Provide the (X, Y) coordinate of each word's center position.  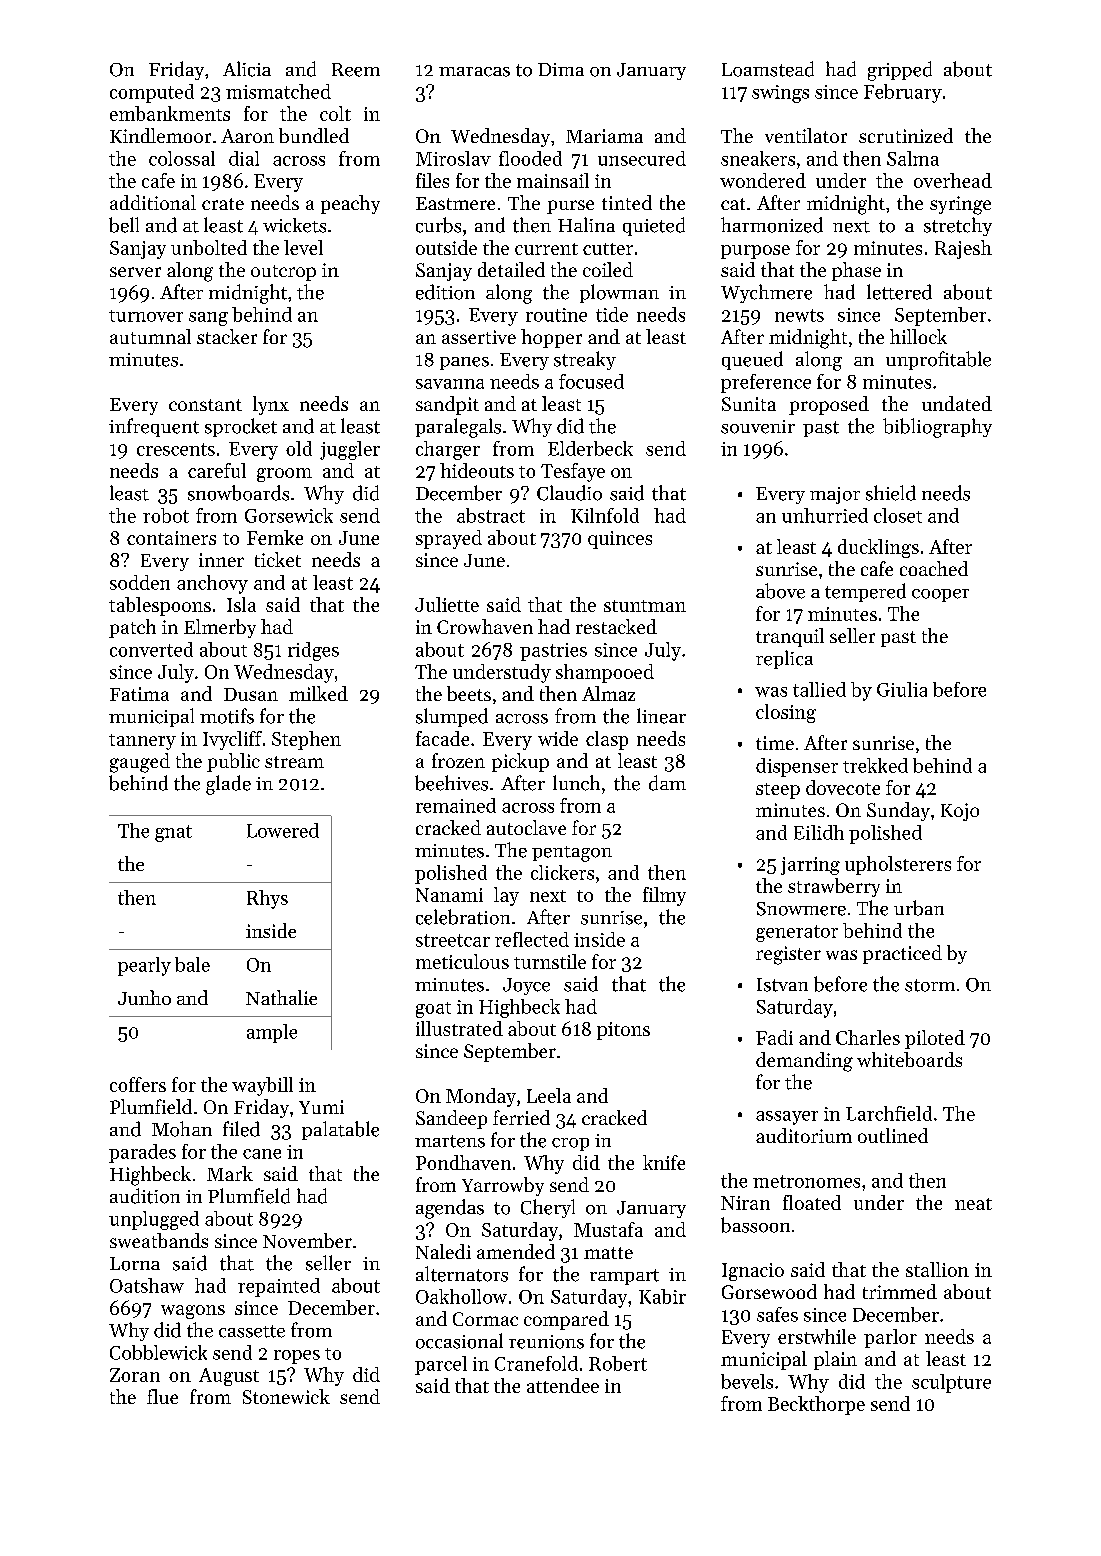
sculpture (951, 1383)
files (432, 180)
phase (856, 271)
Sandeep (451, 1119)
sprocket (241, 427)
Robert (618, 1363)
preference (766, 383)
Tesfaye (573, 472)
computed (152, 93)
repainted (279, 1287)
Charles (868, 1037)
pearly (144, 966)
